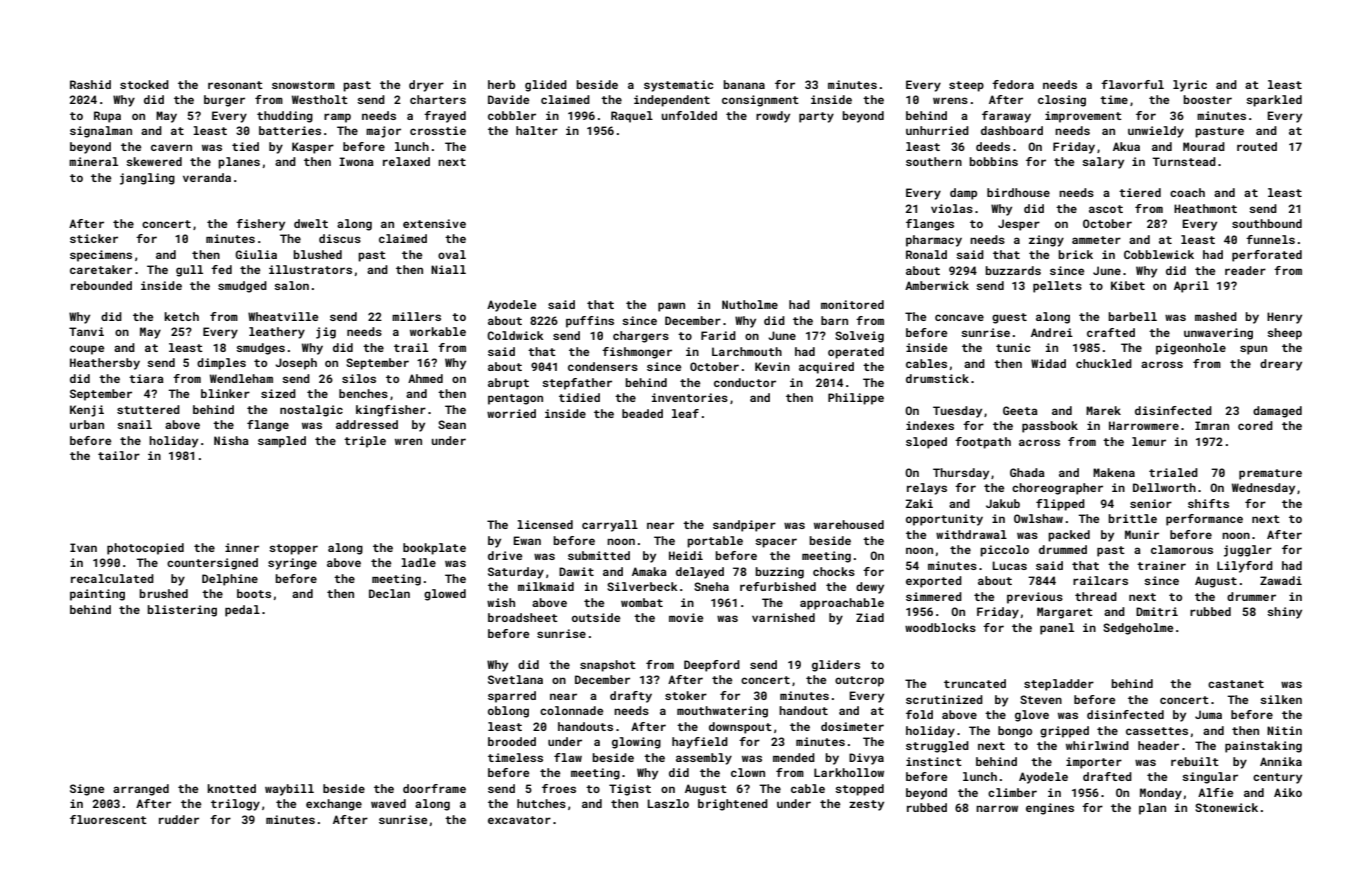 The image size is (1372, 887). What do you see at coordinates (311, 223) in the screenshot?
I see `dwelt` at bounding box center [311, 223].
